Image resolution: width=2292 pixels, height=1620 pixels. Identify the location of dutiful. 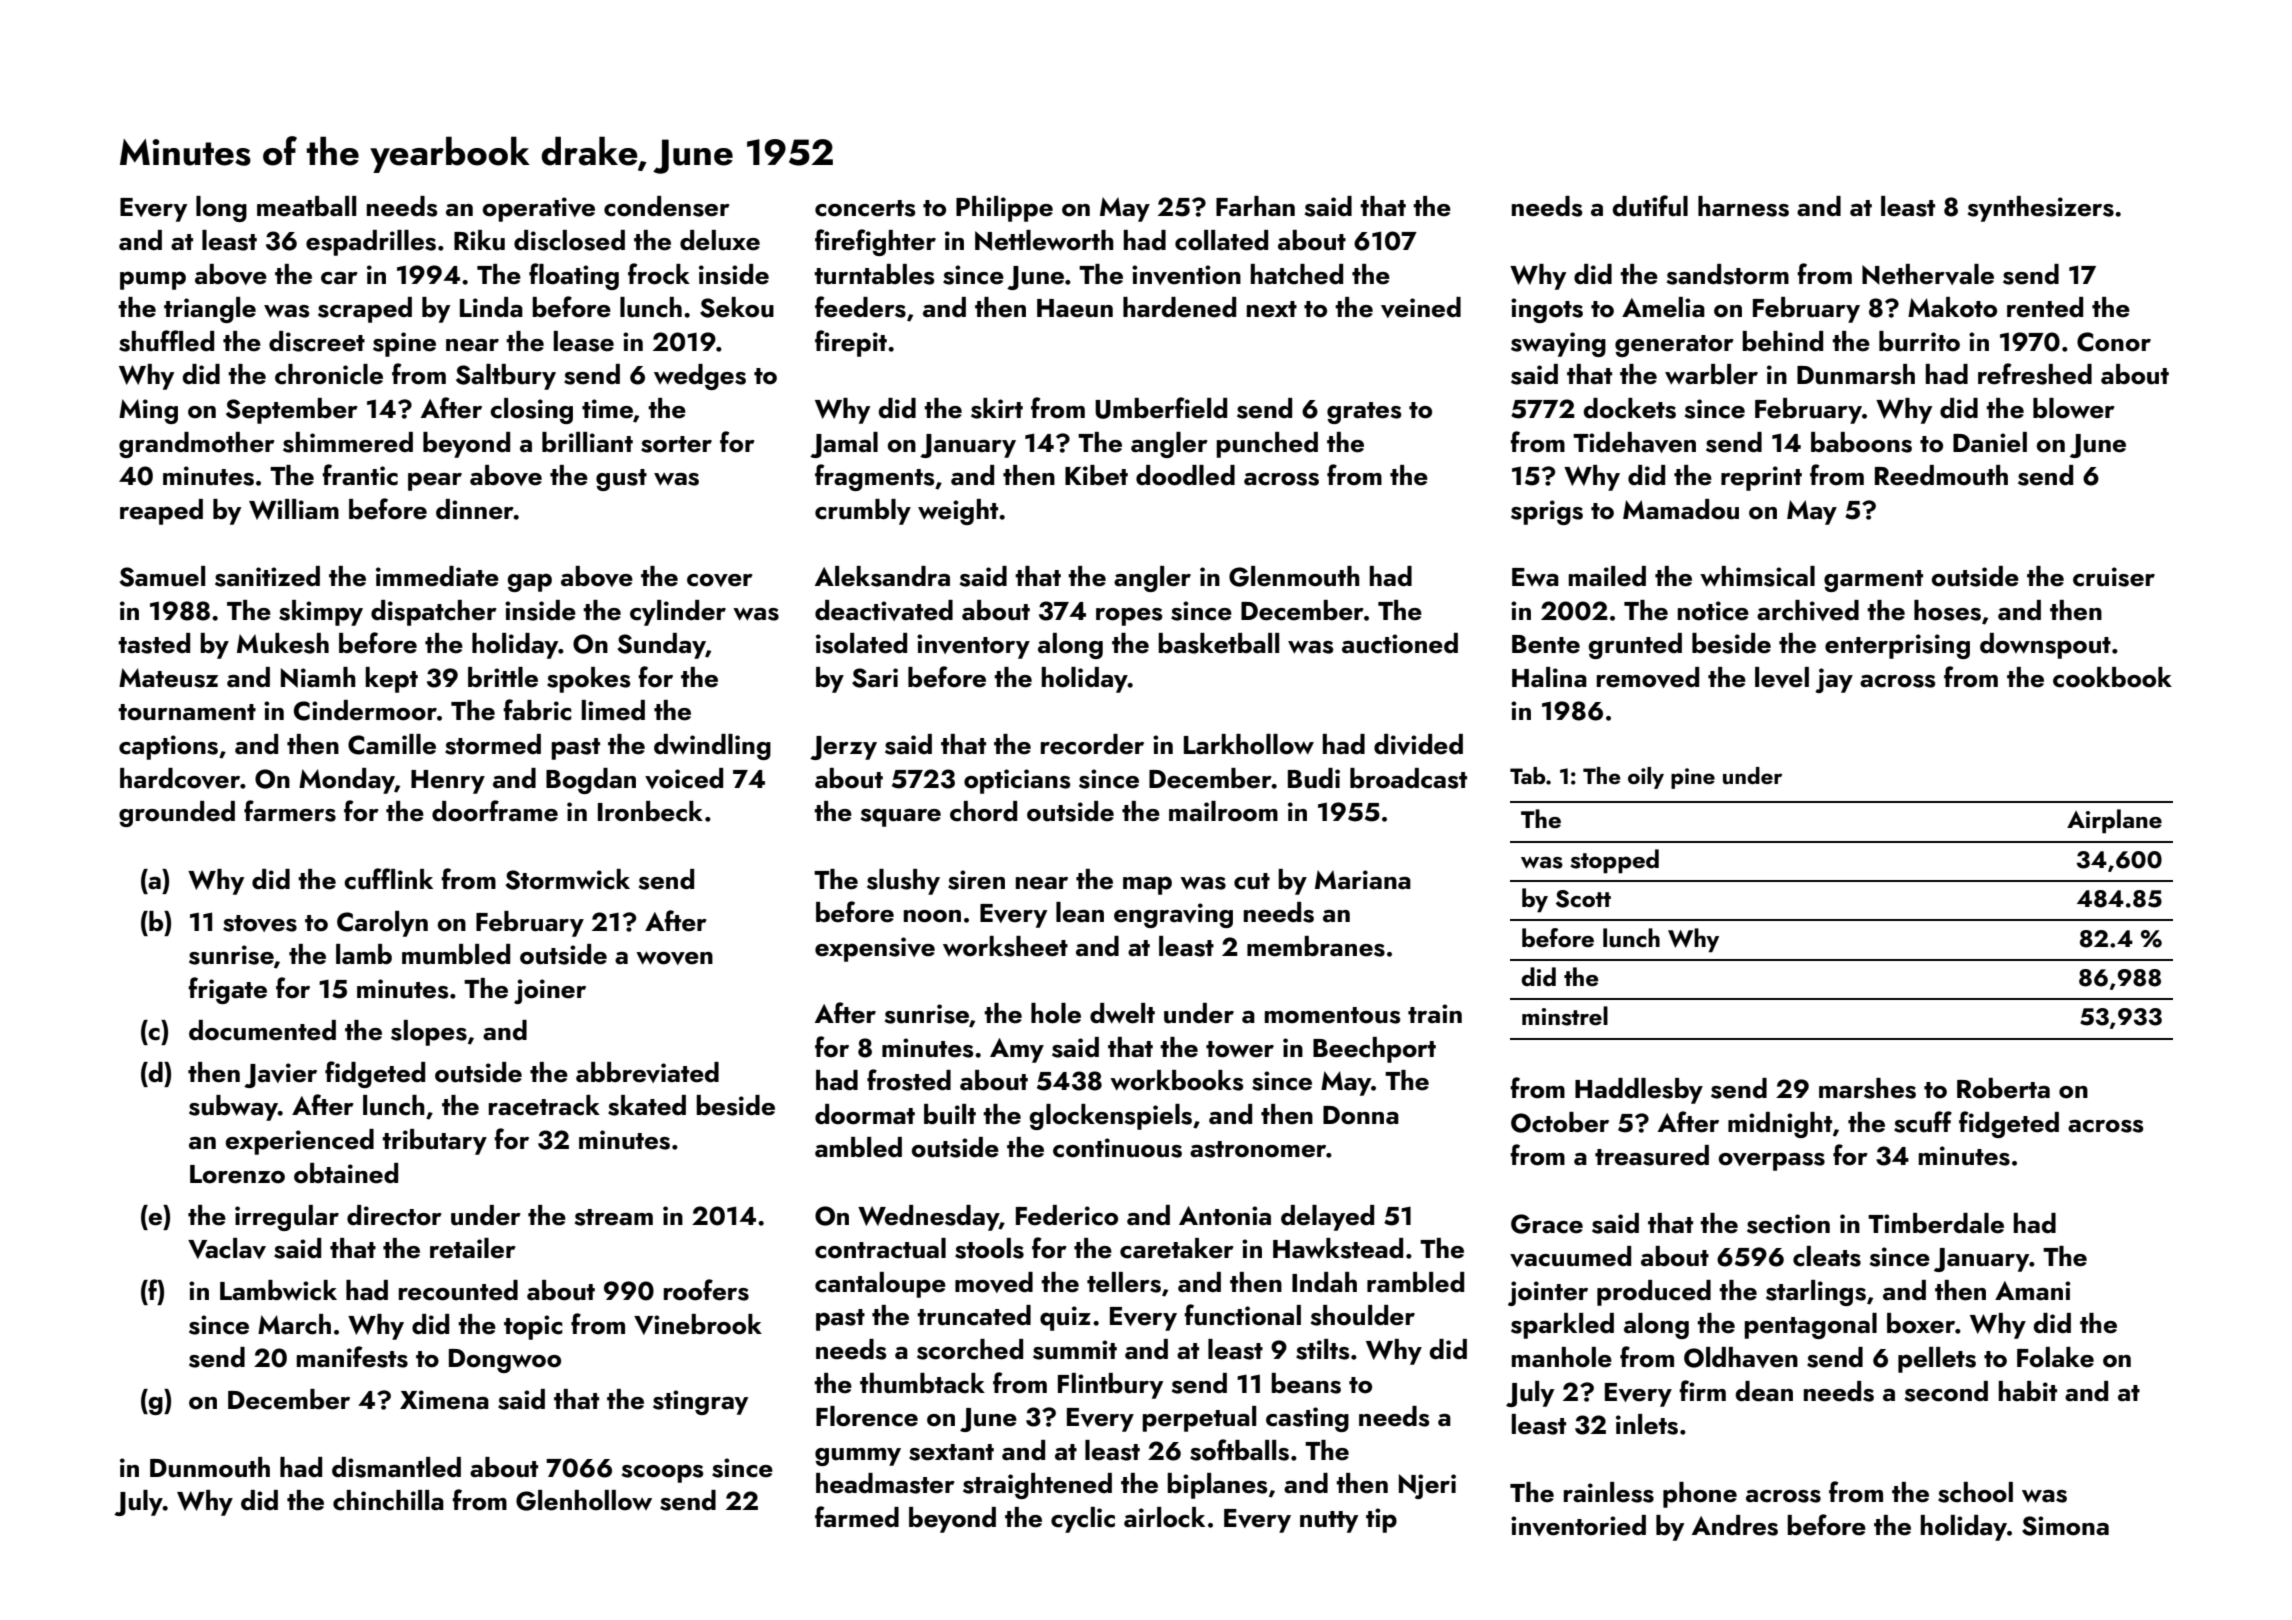
(1650, 206).
